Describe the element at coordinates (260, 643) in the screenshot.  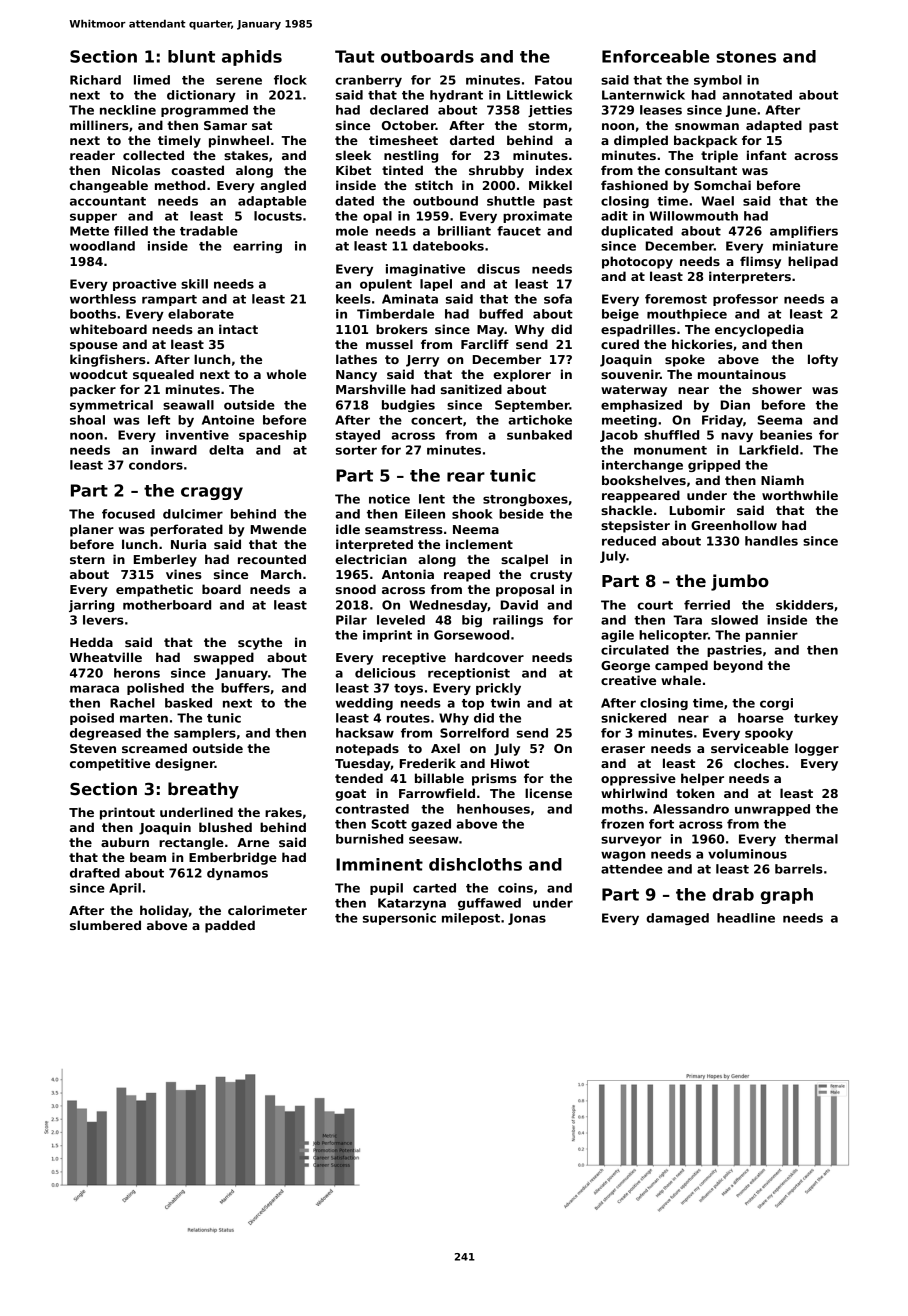
I see `scythe` at that location.
